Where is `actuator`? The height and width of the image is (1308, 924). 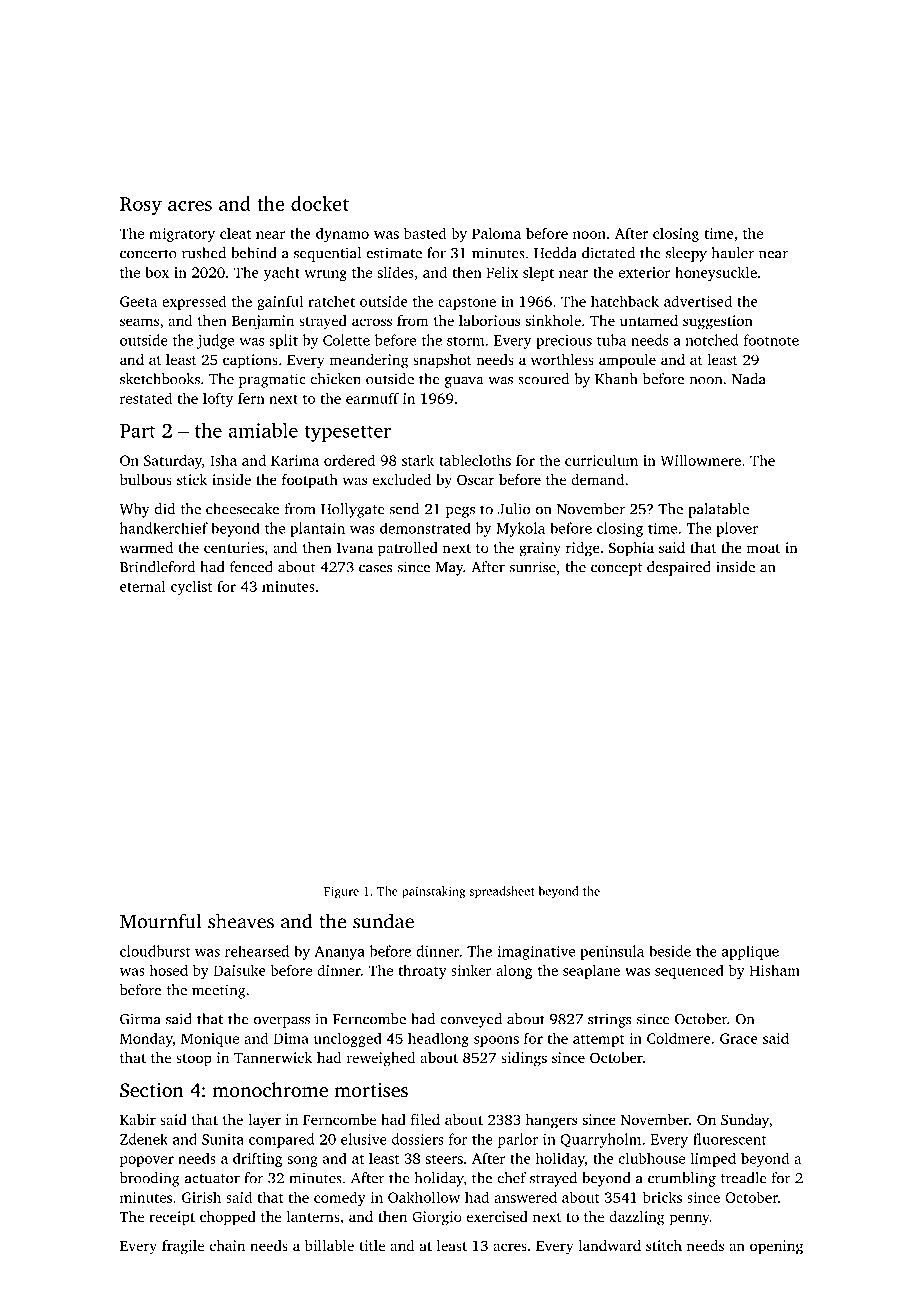 actuator is located at coordinates (212, 1179).
